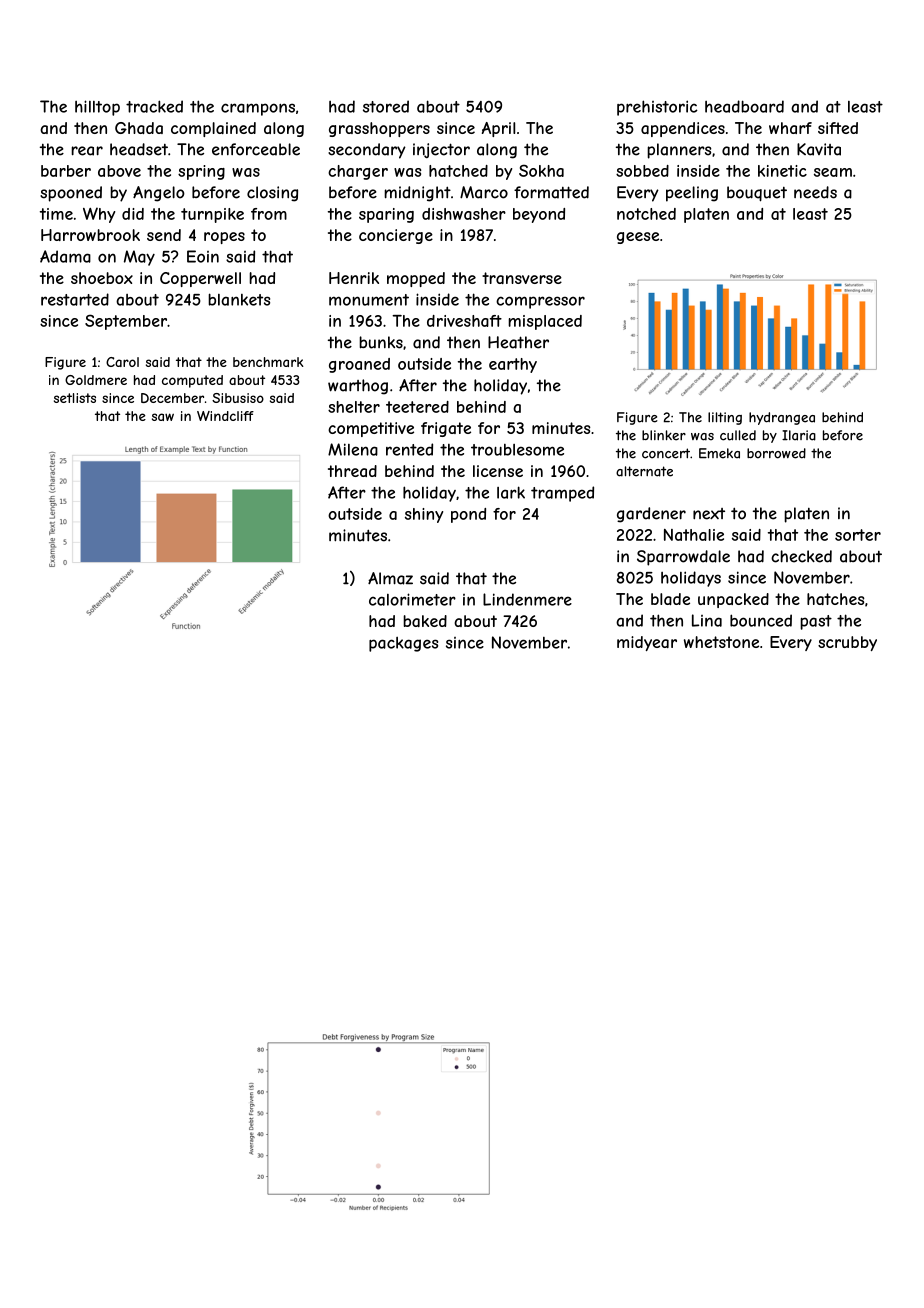 The height and width of the screenshot is (1308, 924). What do you see at coordinates (646, 214) in the screenshot?
I see `notched` at bounding box center [646, 214].
